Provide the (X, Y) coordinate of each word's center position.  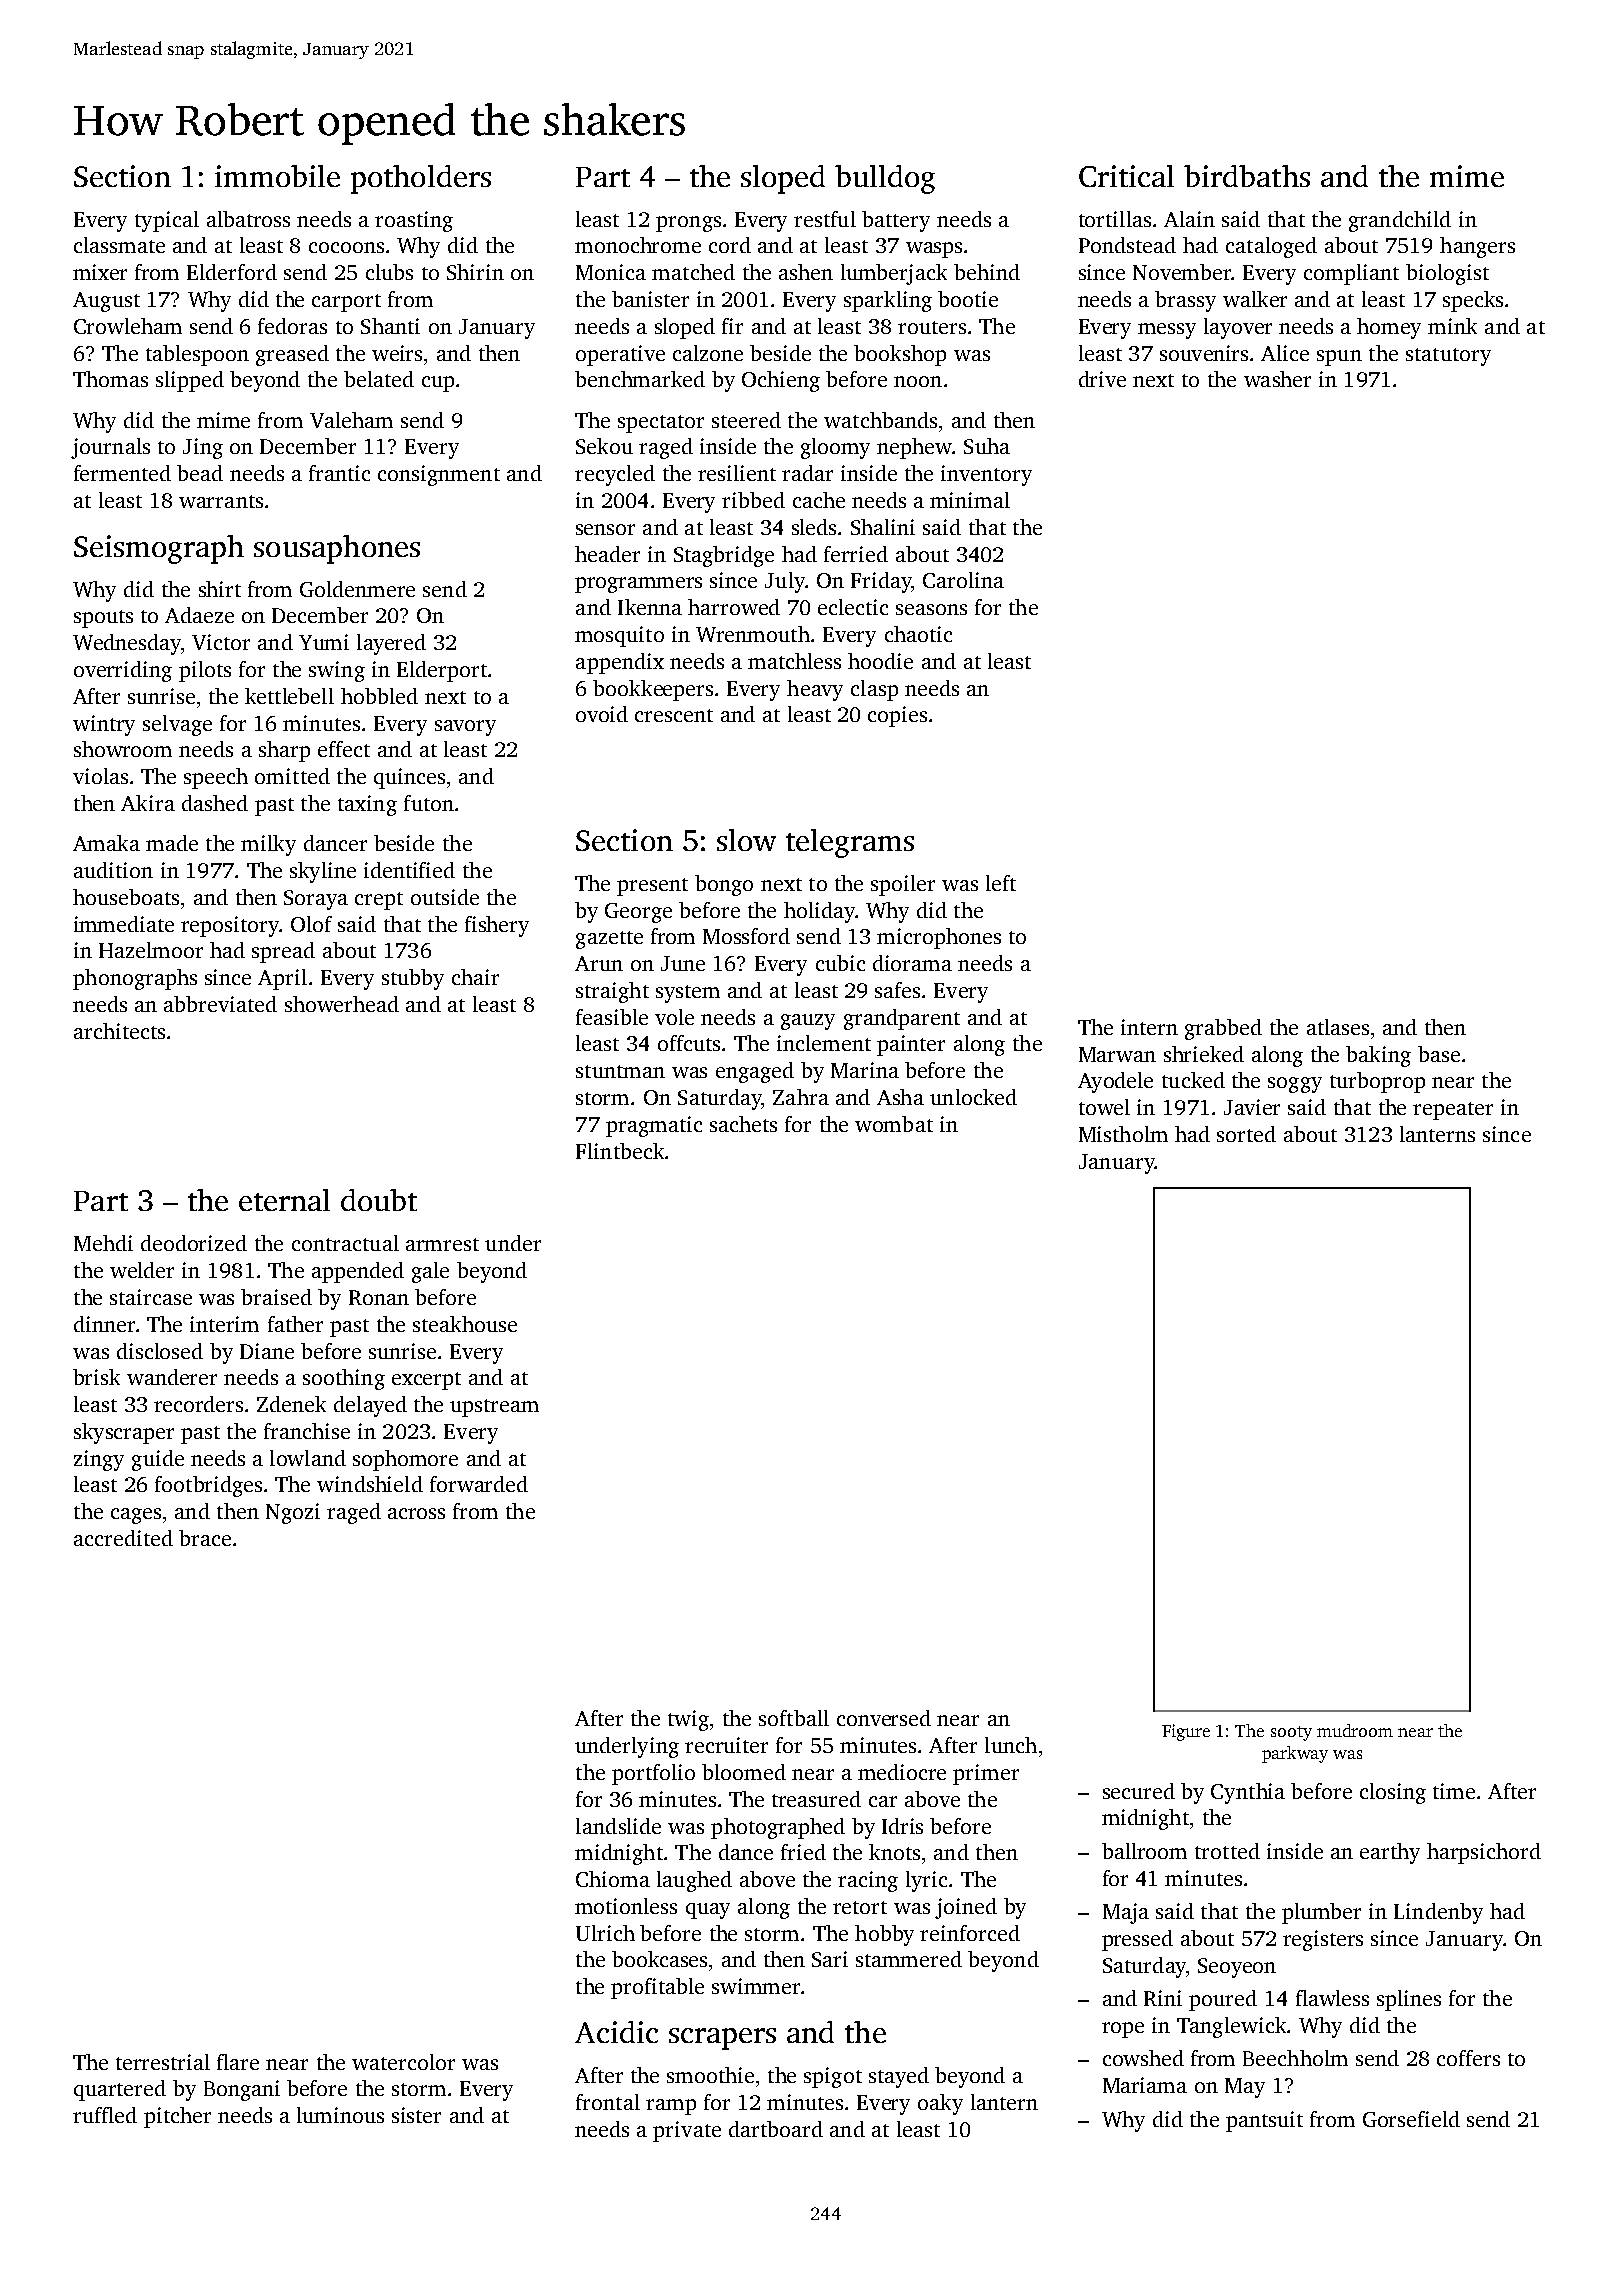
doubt (379, 1200)
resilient (737, 473)
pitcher (177, 2117)
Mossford (746, 936)
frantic (339, 473)
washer (1277, 379)
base (1439, 1054)
